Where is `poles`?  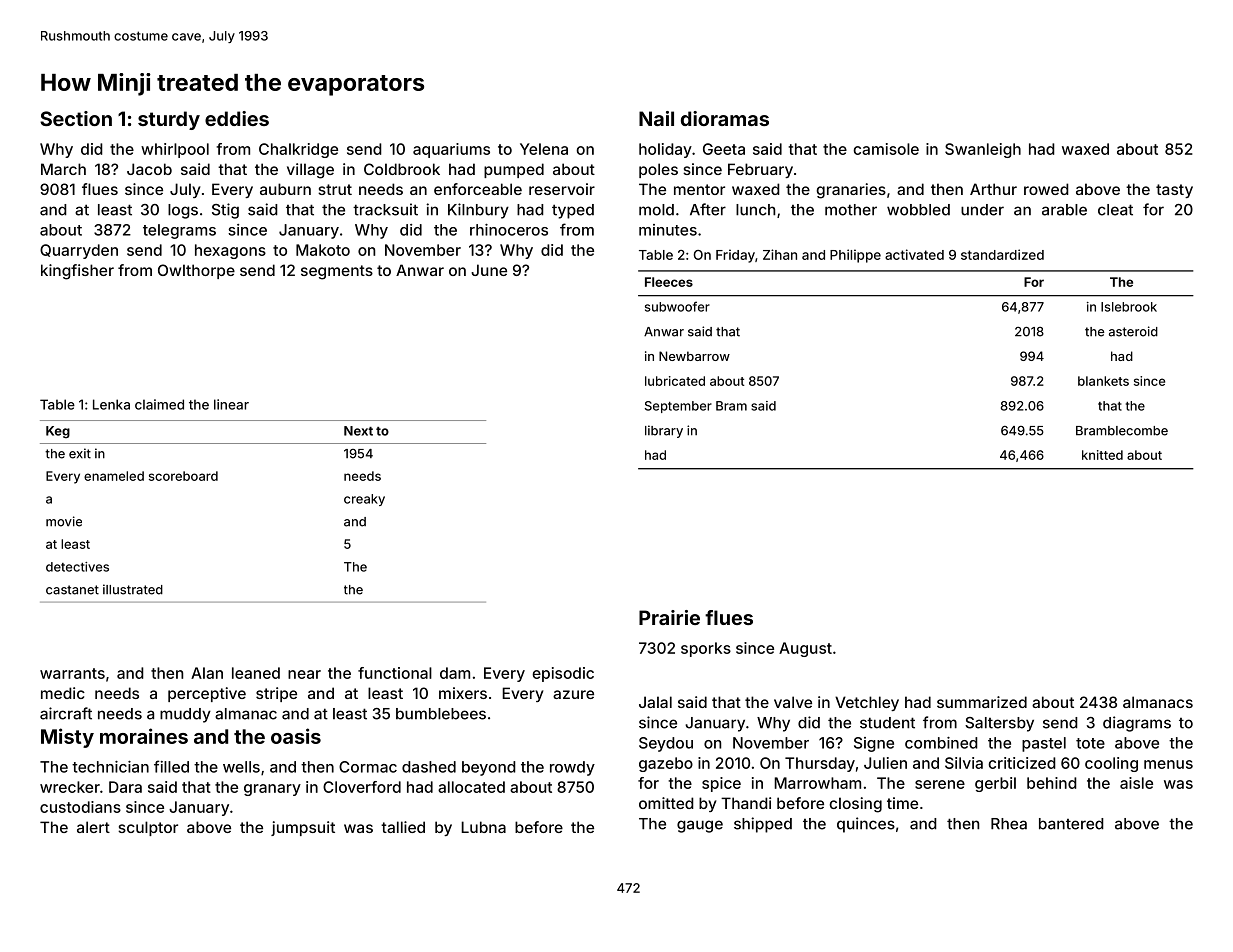 poles is located at coordinates (658, 170).
